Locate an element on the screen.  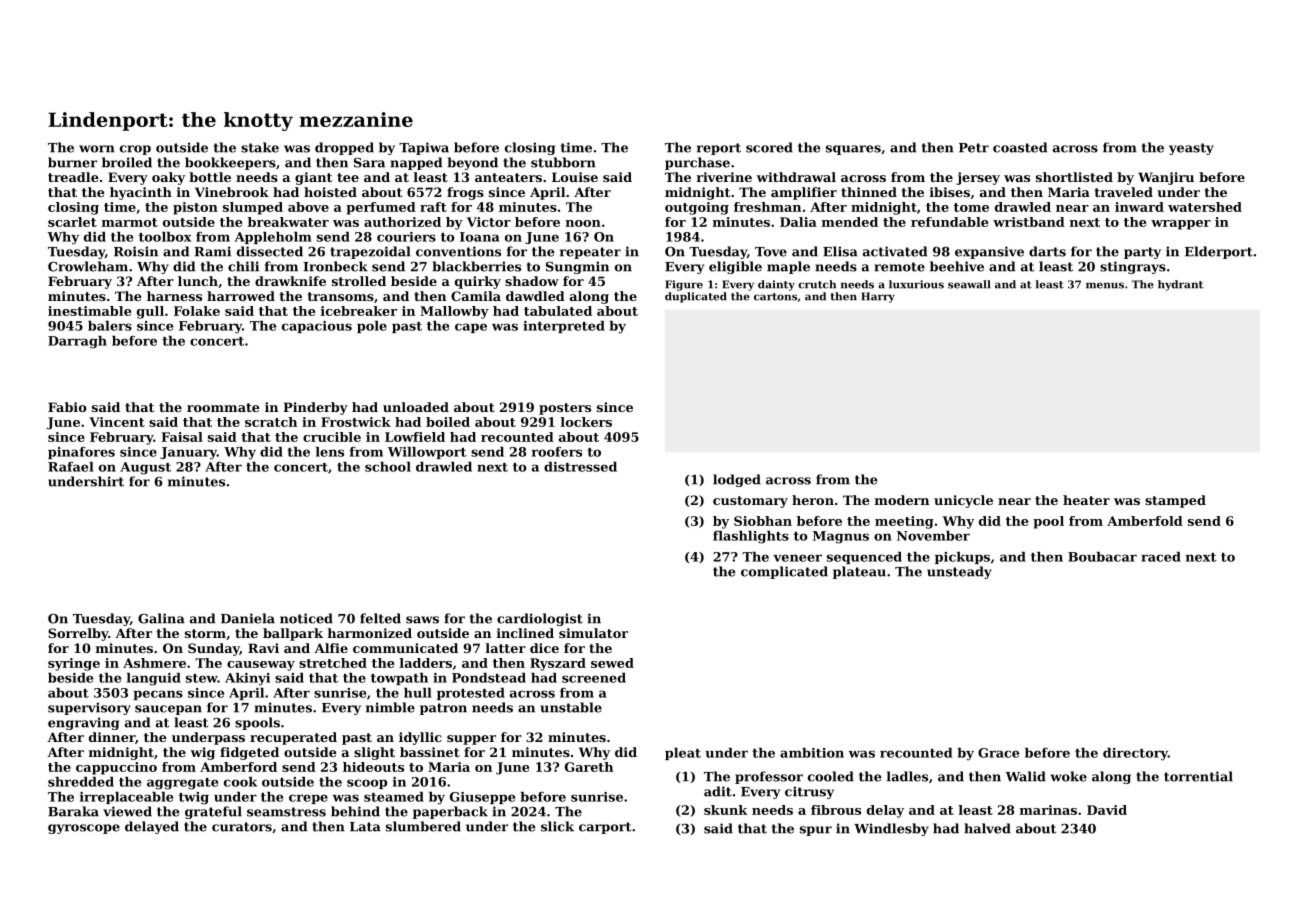
yeasty is located at coordinates (1191, 149).
